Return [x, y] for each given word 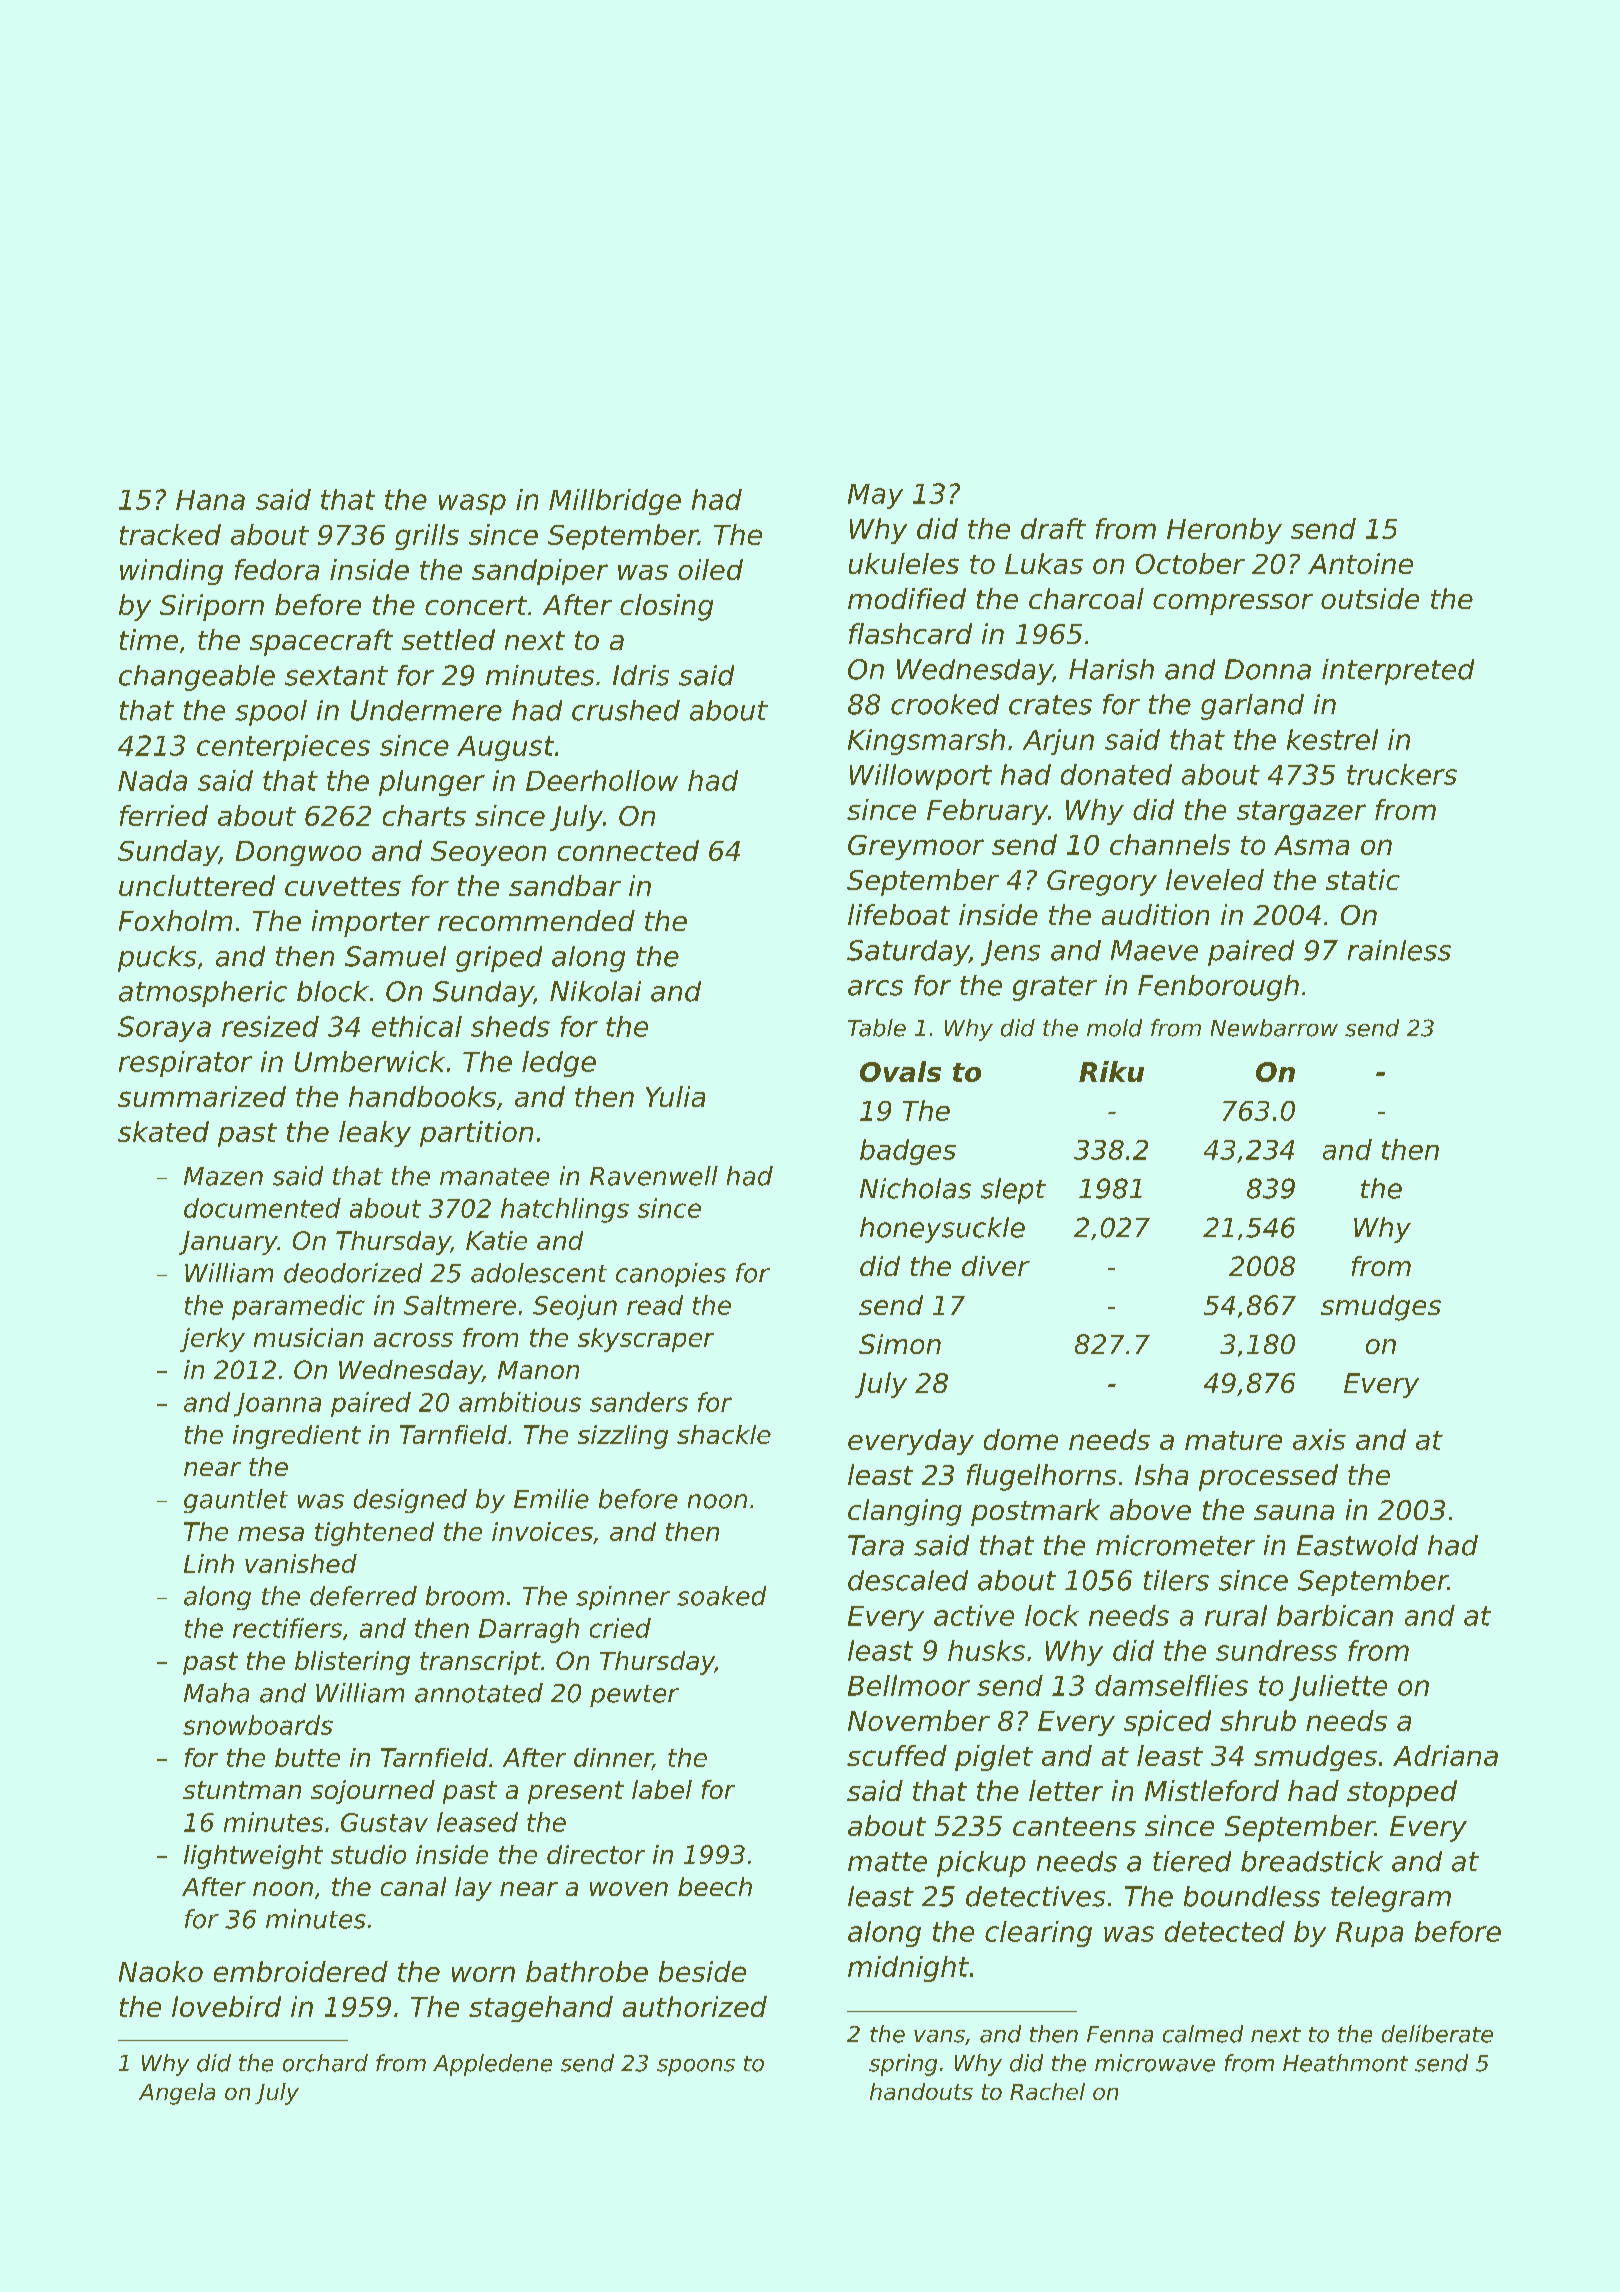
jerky [212, 1340]
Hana [210, 500]
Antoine [1360, 563]
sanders [639, 1402]
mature [1233, 1440]
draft [1053, 528]
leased [477, 1822]
